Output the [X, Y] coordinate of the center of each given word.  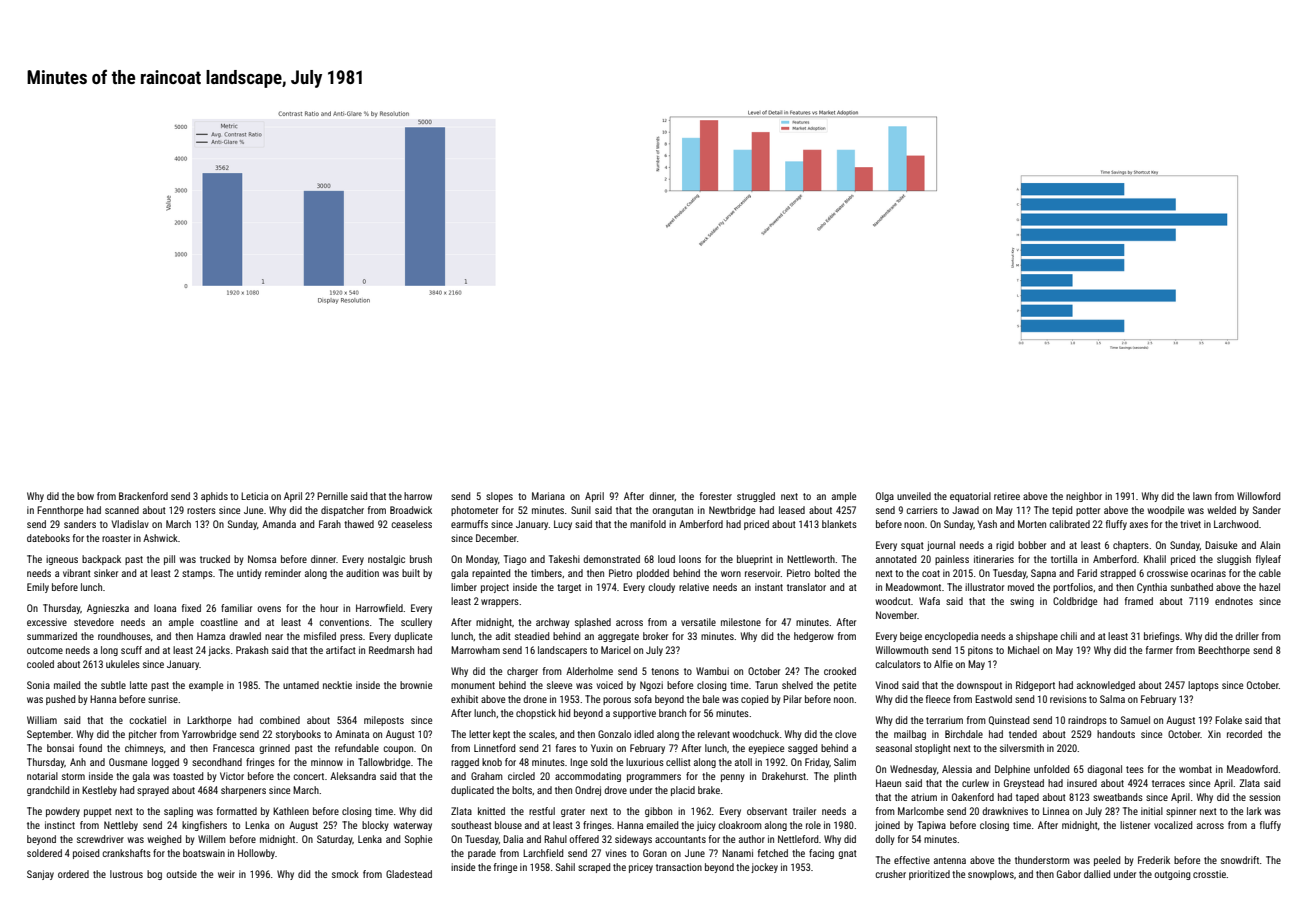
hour [329, 608]
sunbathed [1192, 587]
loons [690, 559]
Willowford [1258, 496]
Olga [885, 497]
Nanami [737, 853]
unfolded [1051, 769]
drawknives [1005, 811]
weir [226, 874]
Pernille [332, 496]
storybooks [298, 735]
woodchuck [755, 734]
